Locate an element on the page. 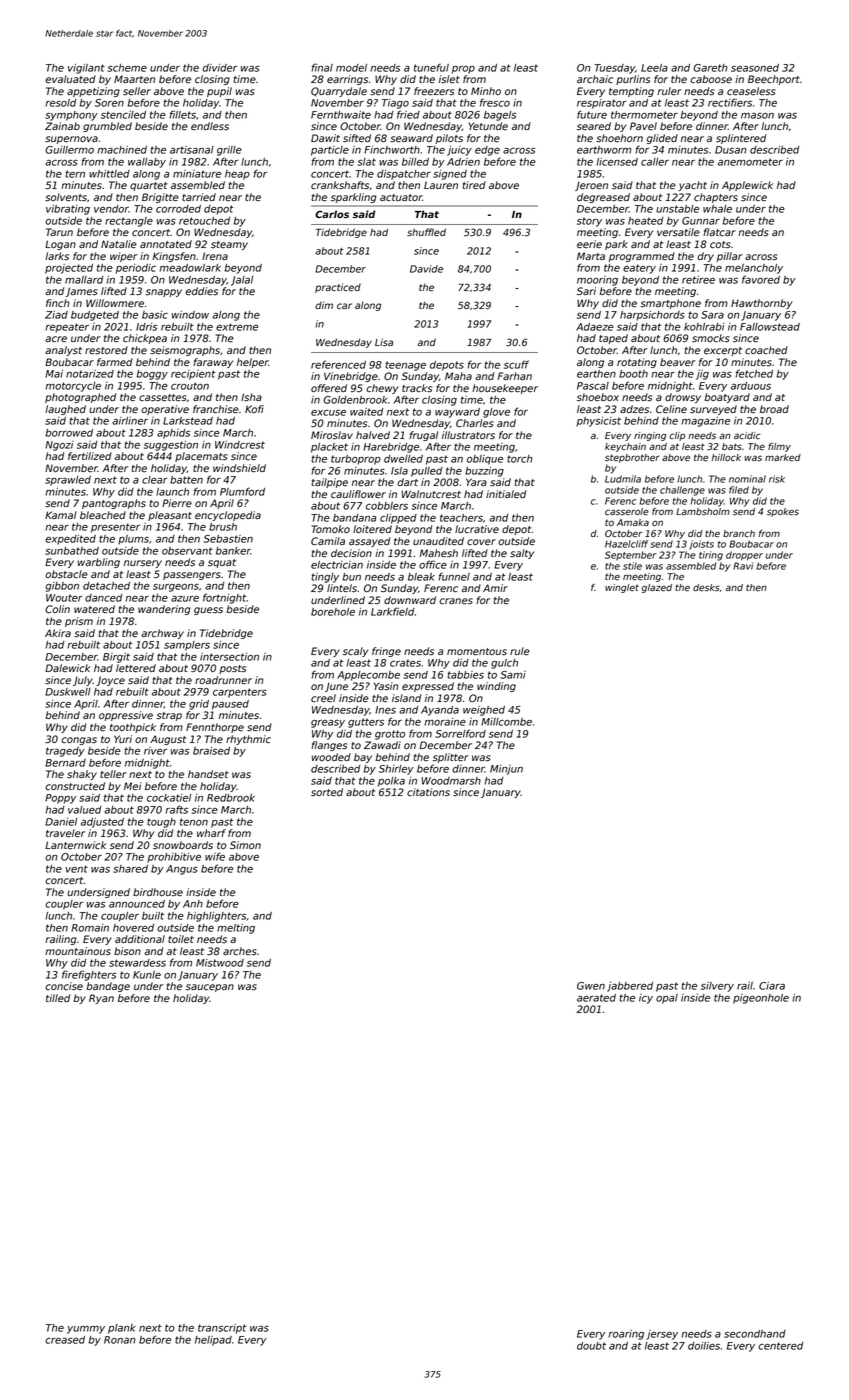 The image size is (849, 1400). filmy is located at coordinates (779, 447).
